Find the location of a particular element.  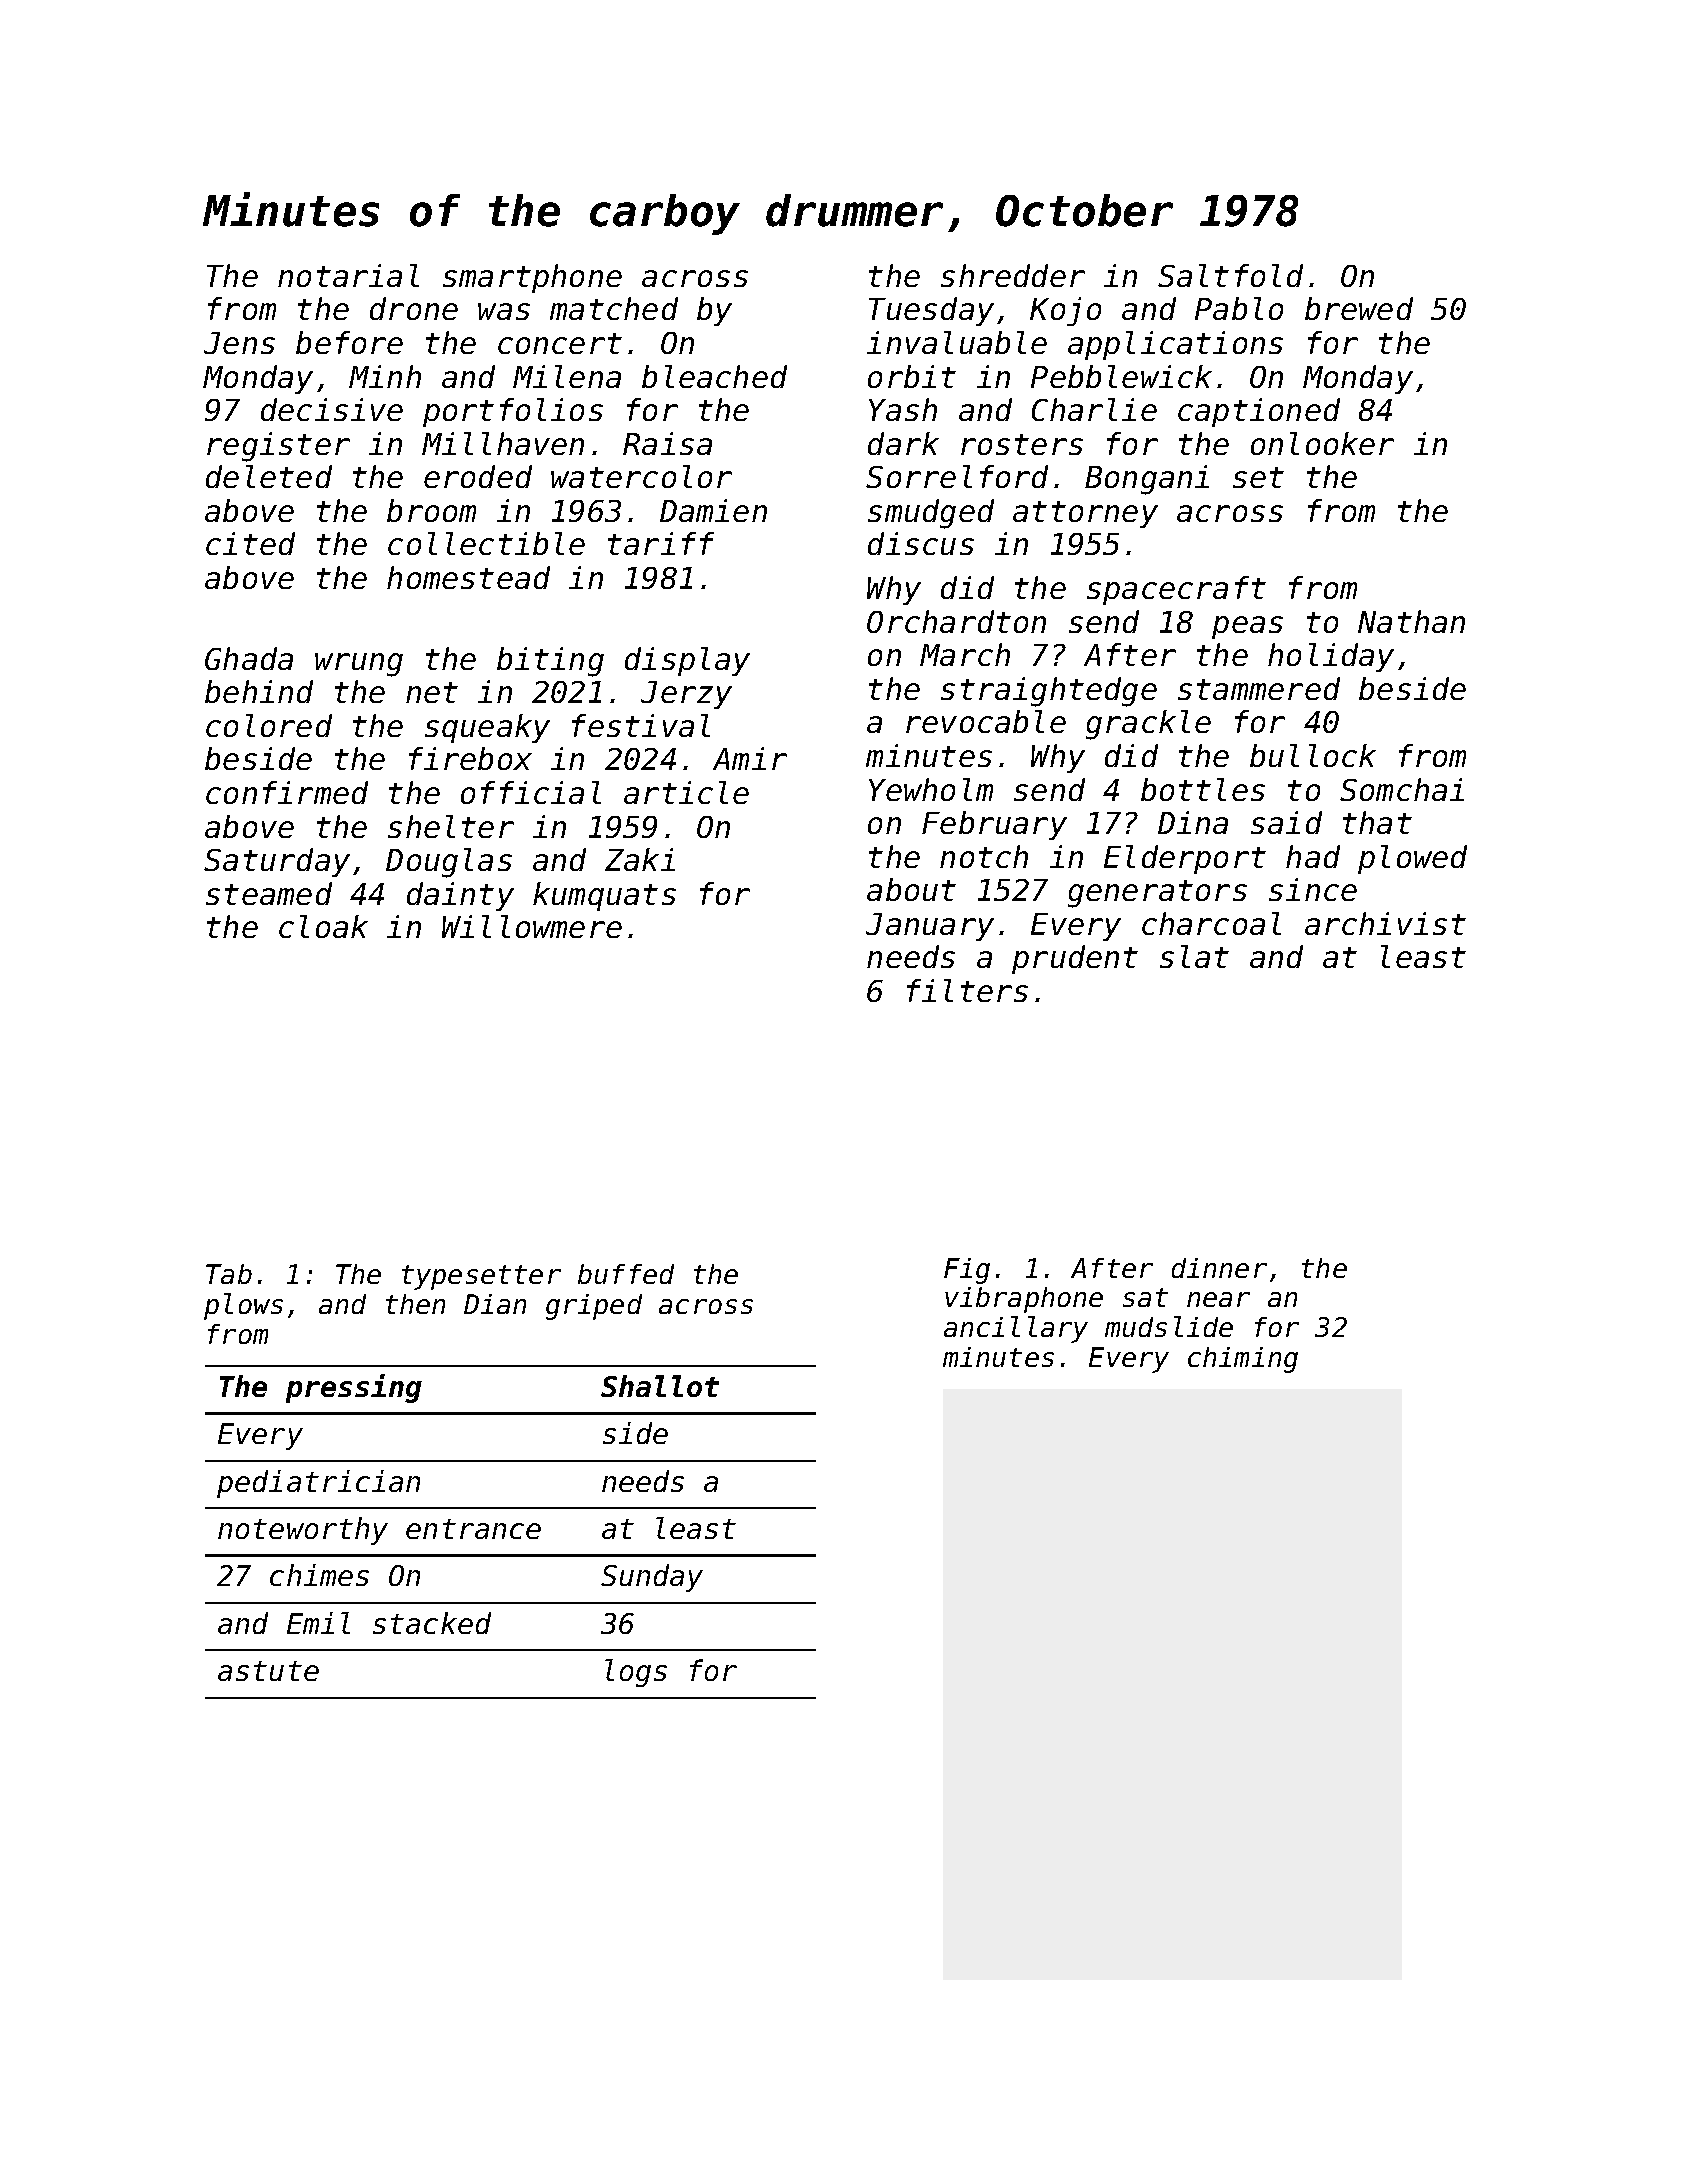

concert is located at coordinates (560, 343).
